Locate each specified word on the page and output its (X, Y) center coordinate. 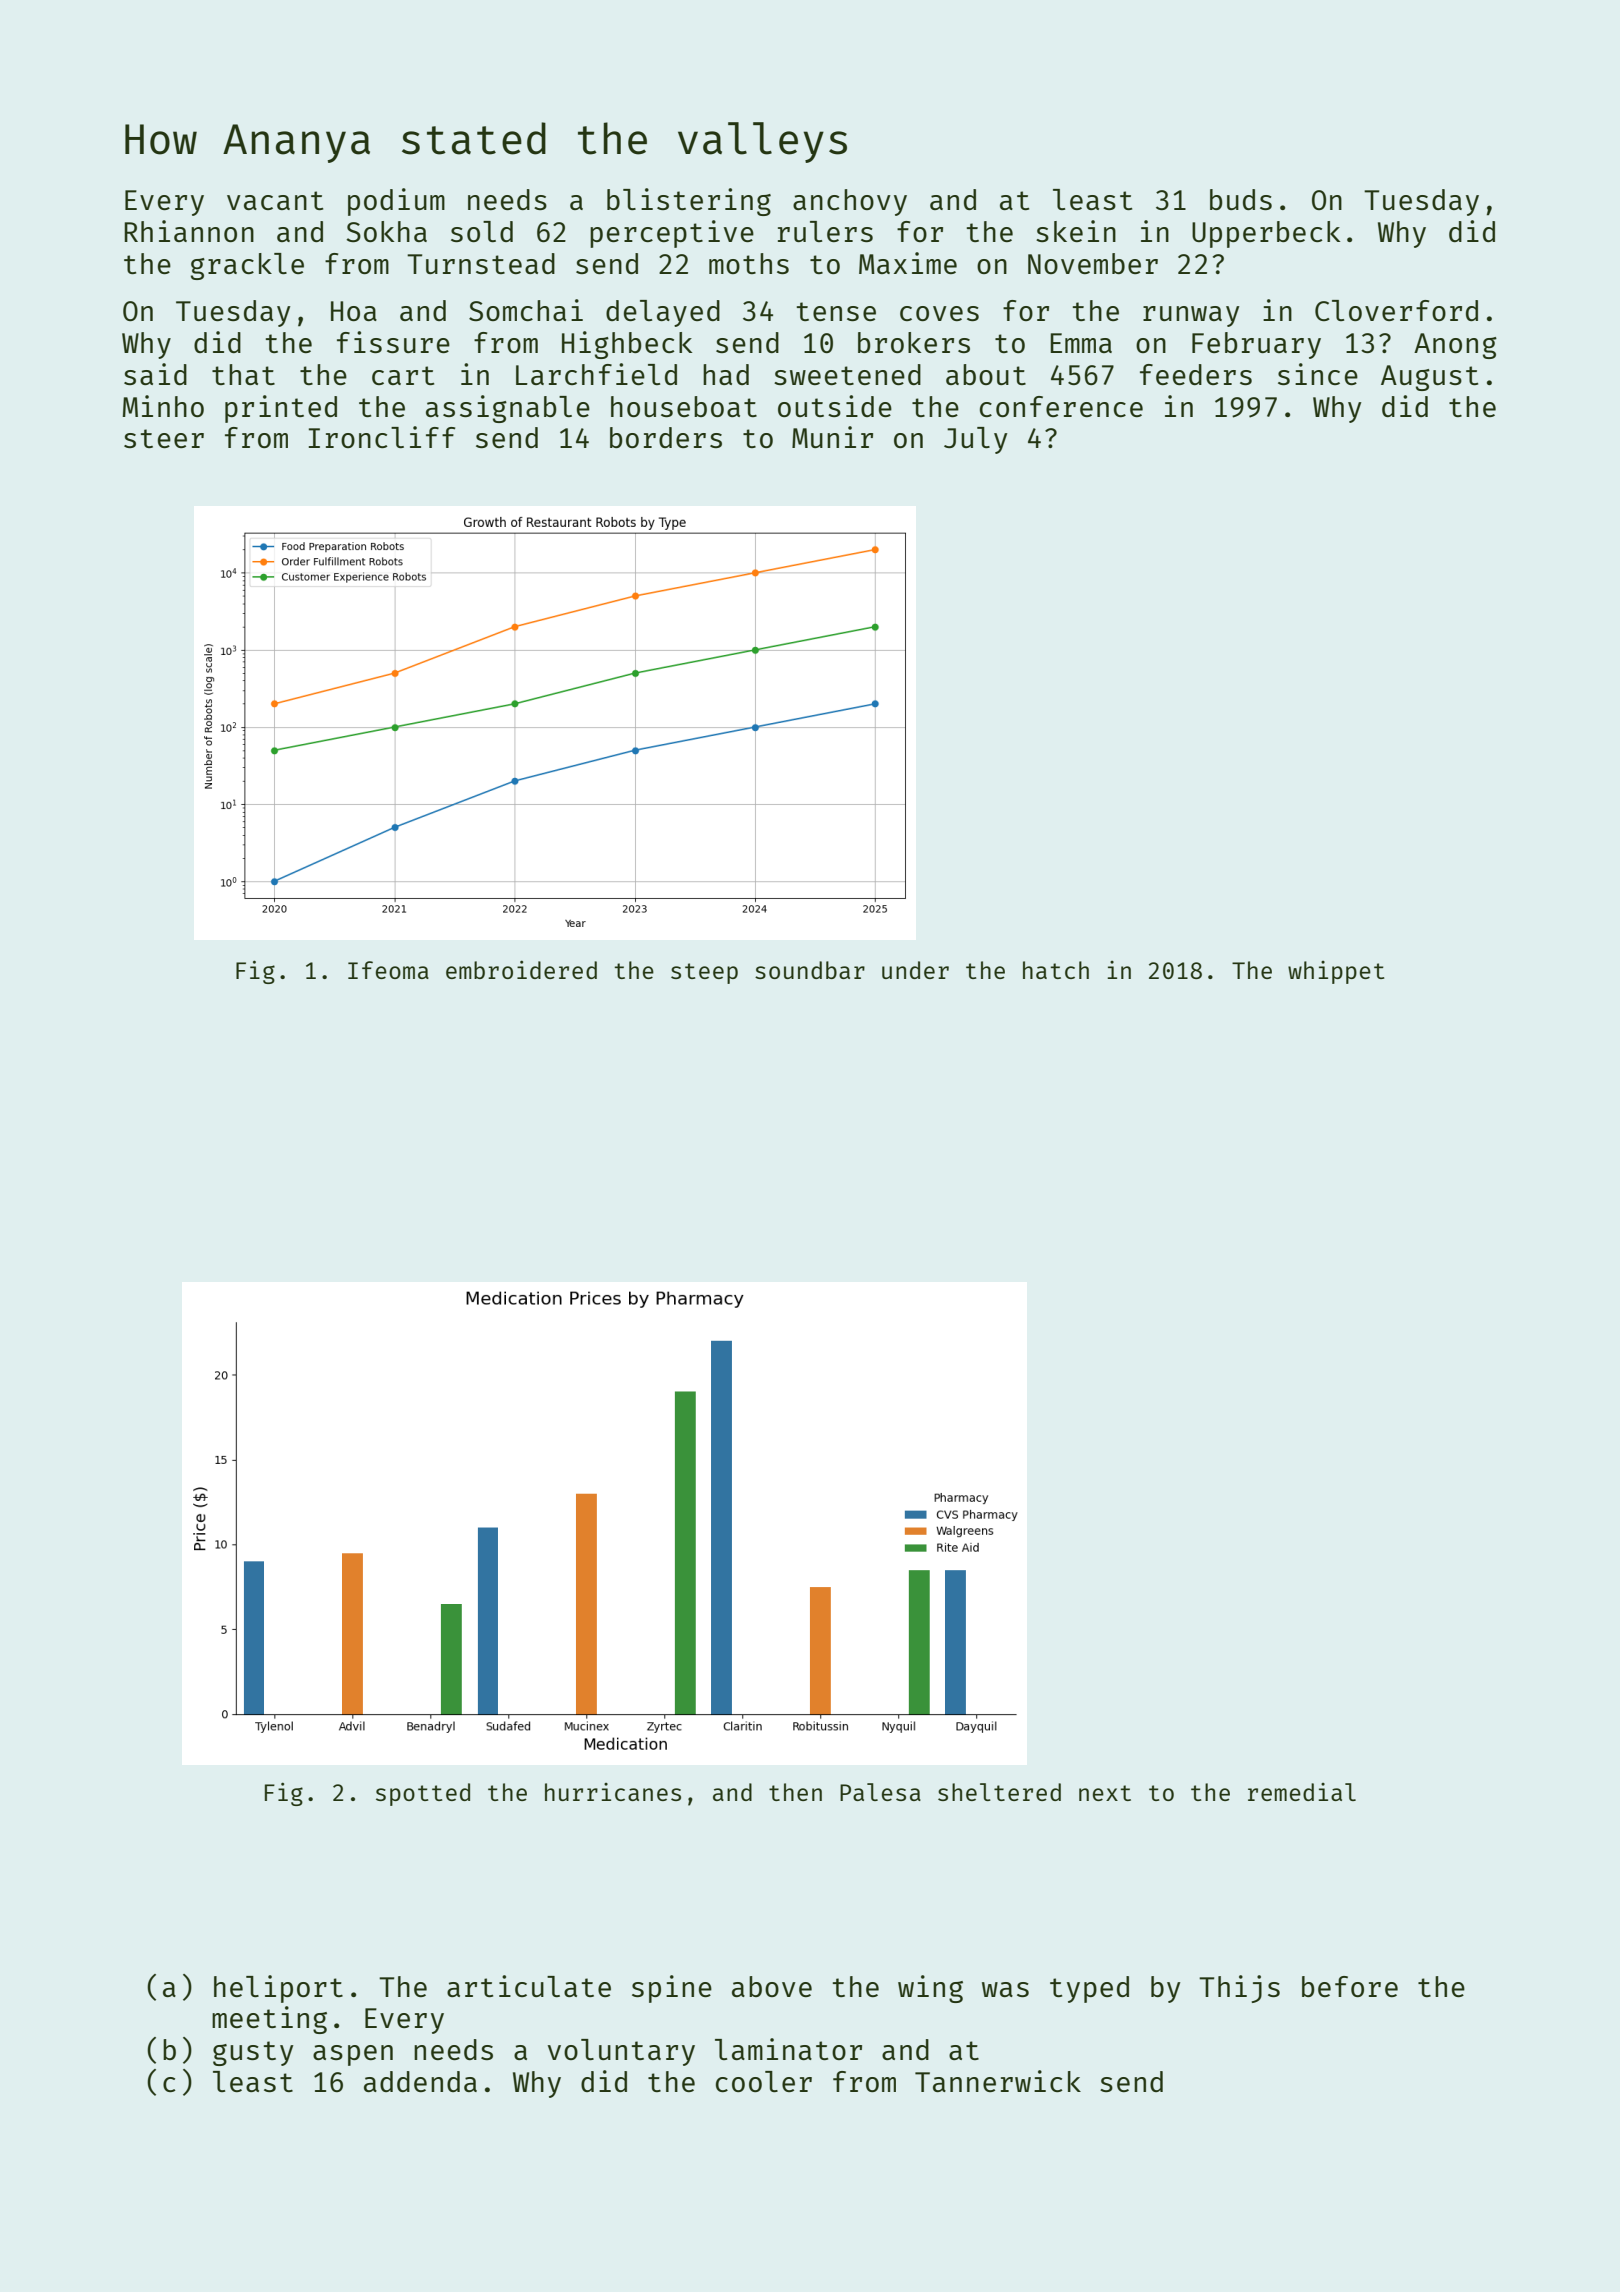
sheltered (999, 1792)
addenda (420, 2081)
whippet (1336, 972)
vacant (275, 200)
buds (1241, 199)
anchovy (850, 202)
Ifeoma (388, 970)
